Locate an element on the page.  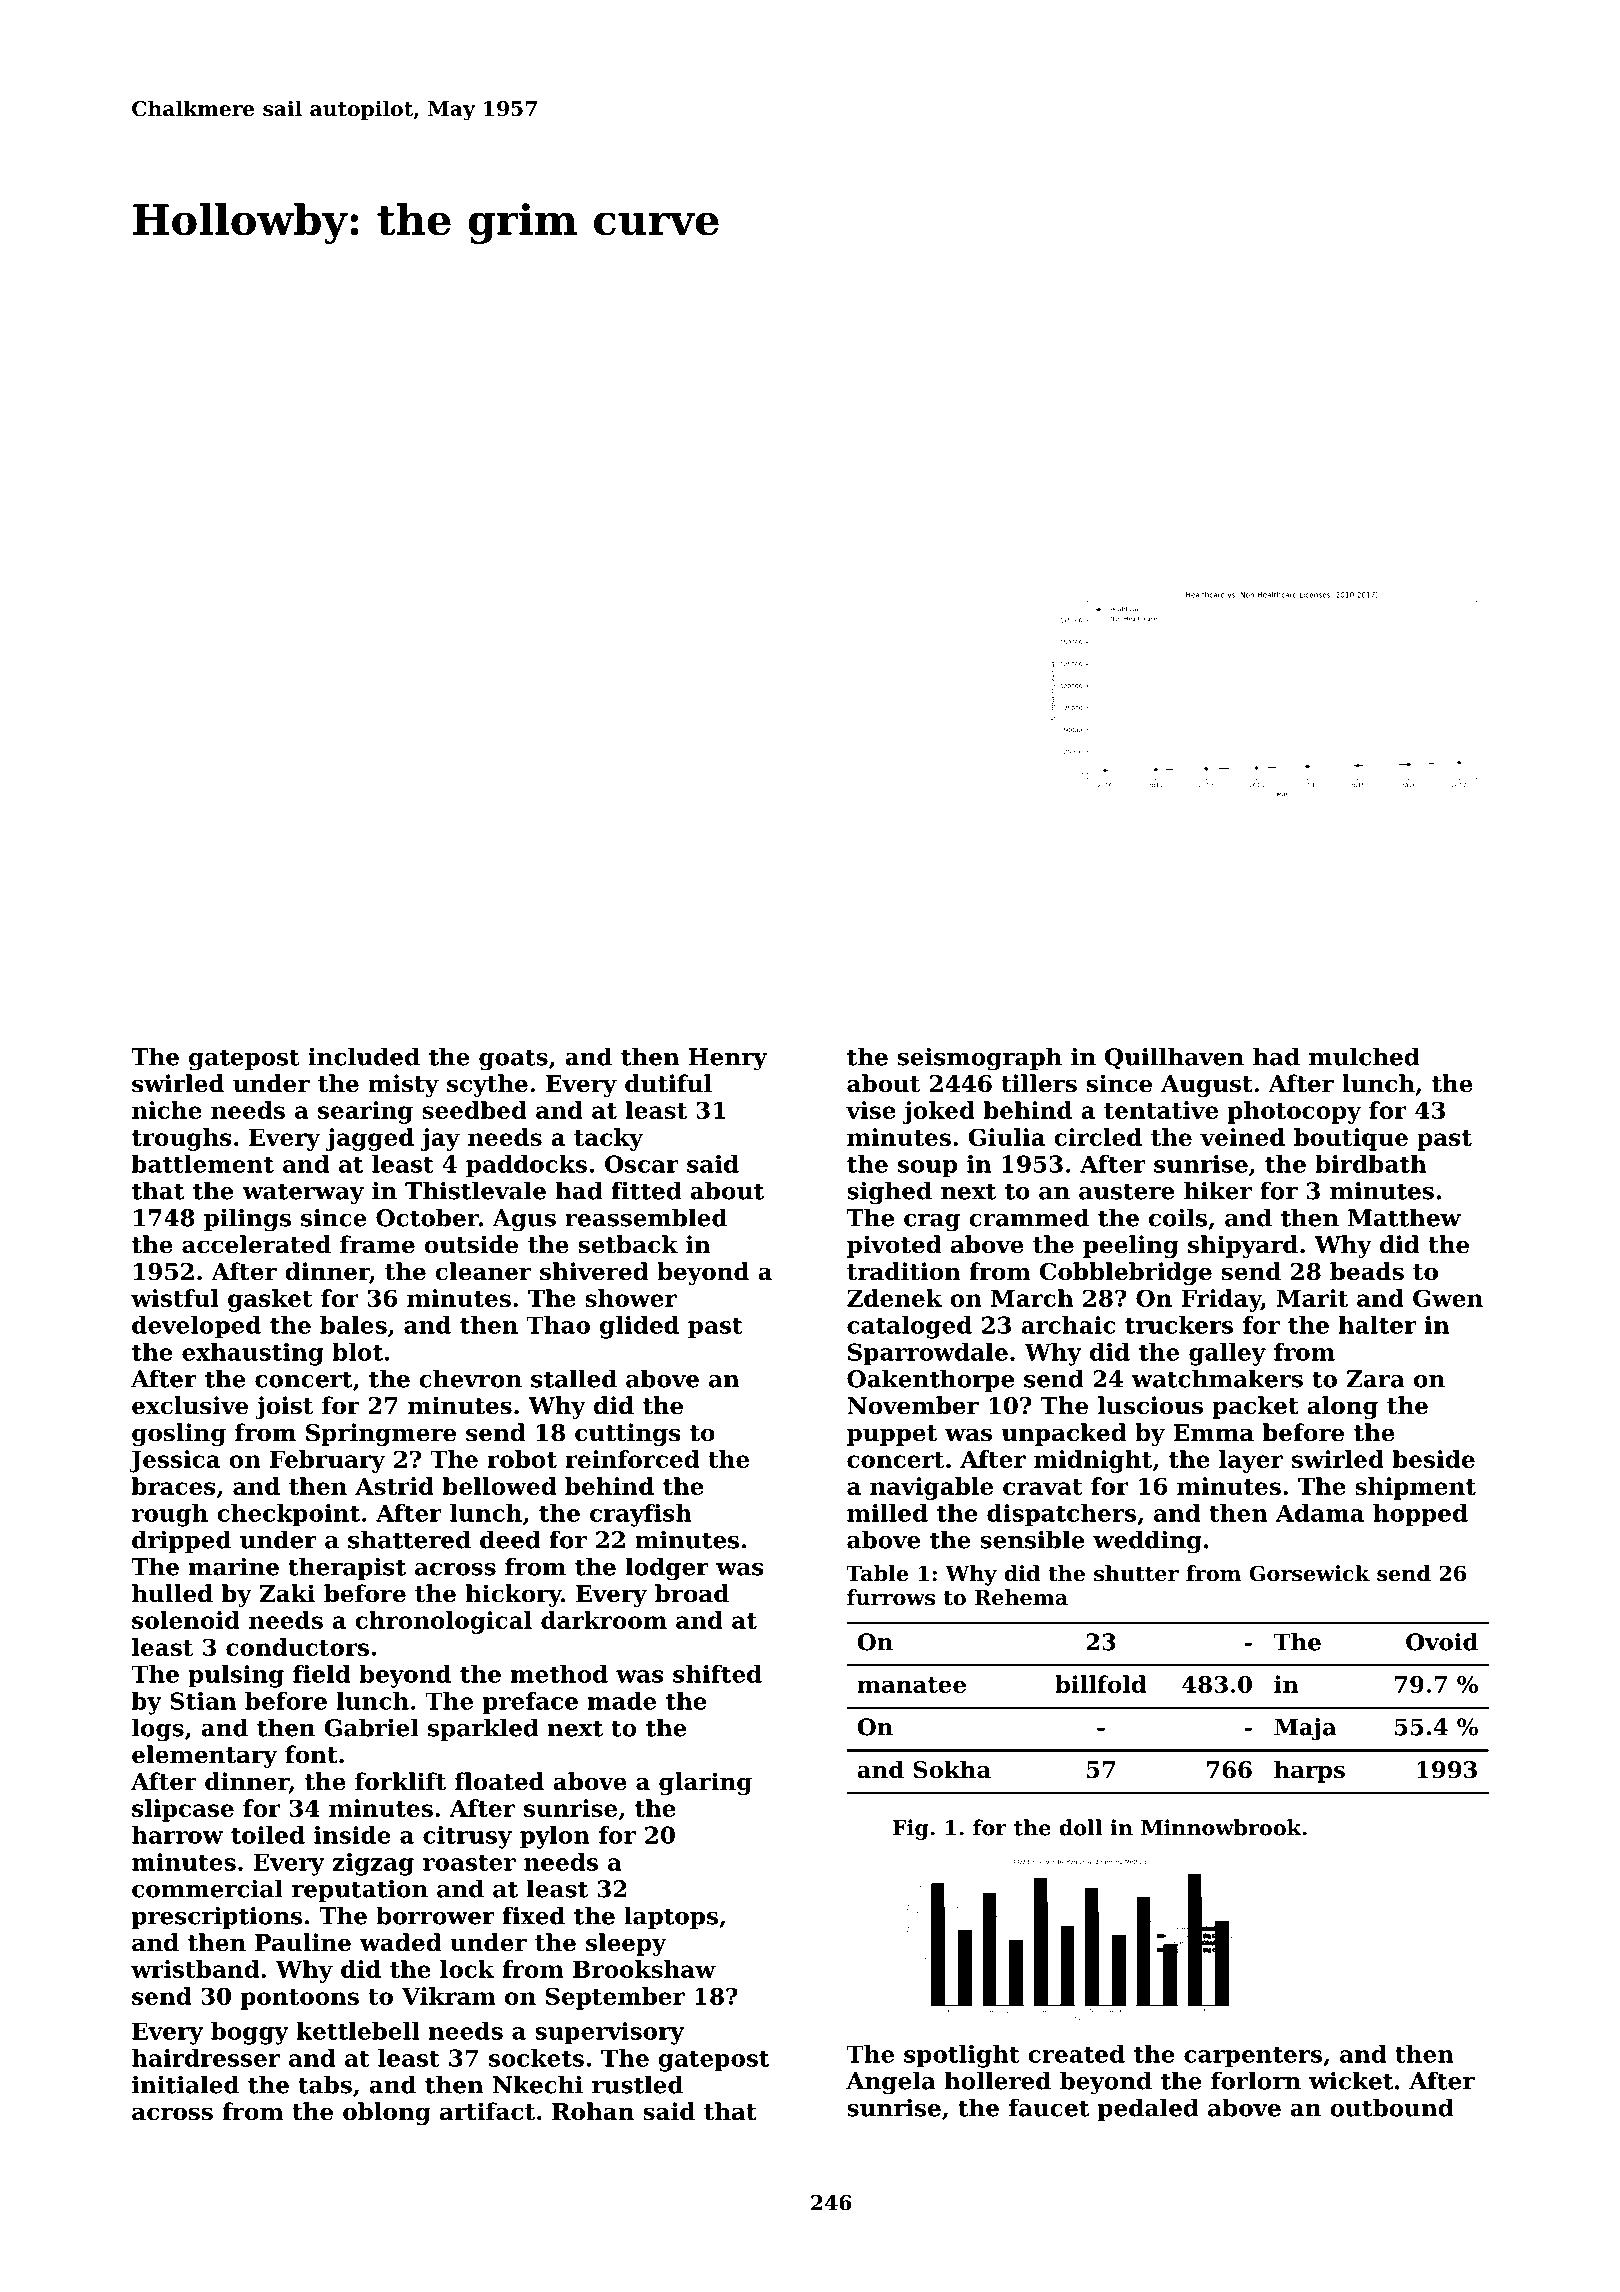
boggy is located at coordinates (250, 2033).
